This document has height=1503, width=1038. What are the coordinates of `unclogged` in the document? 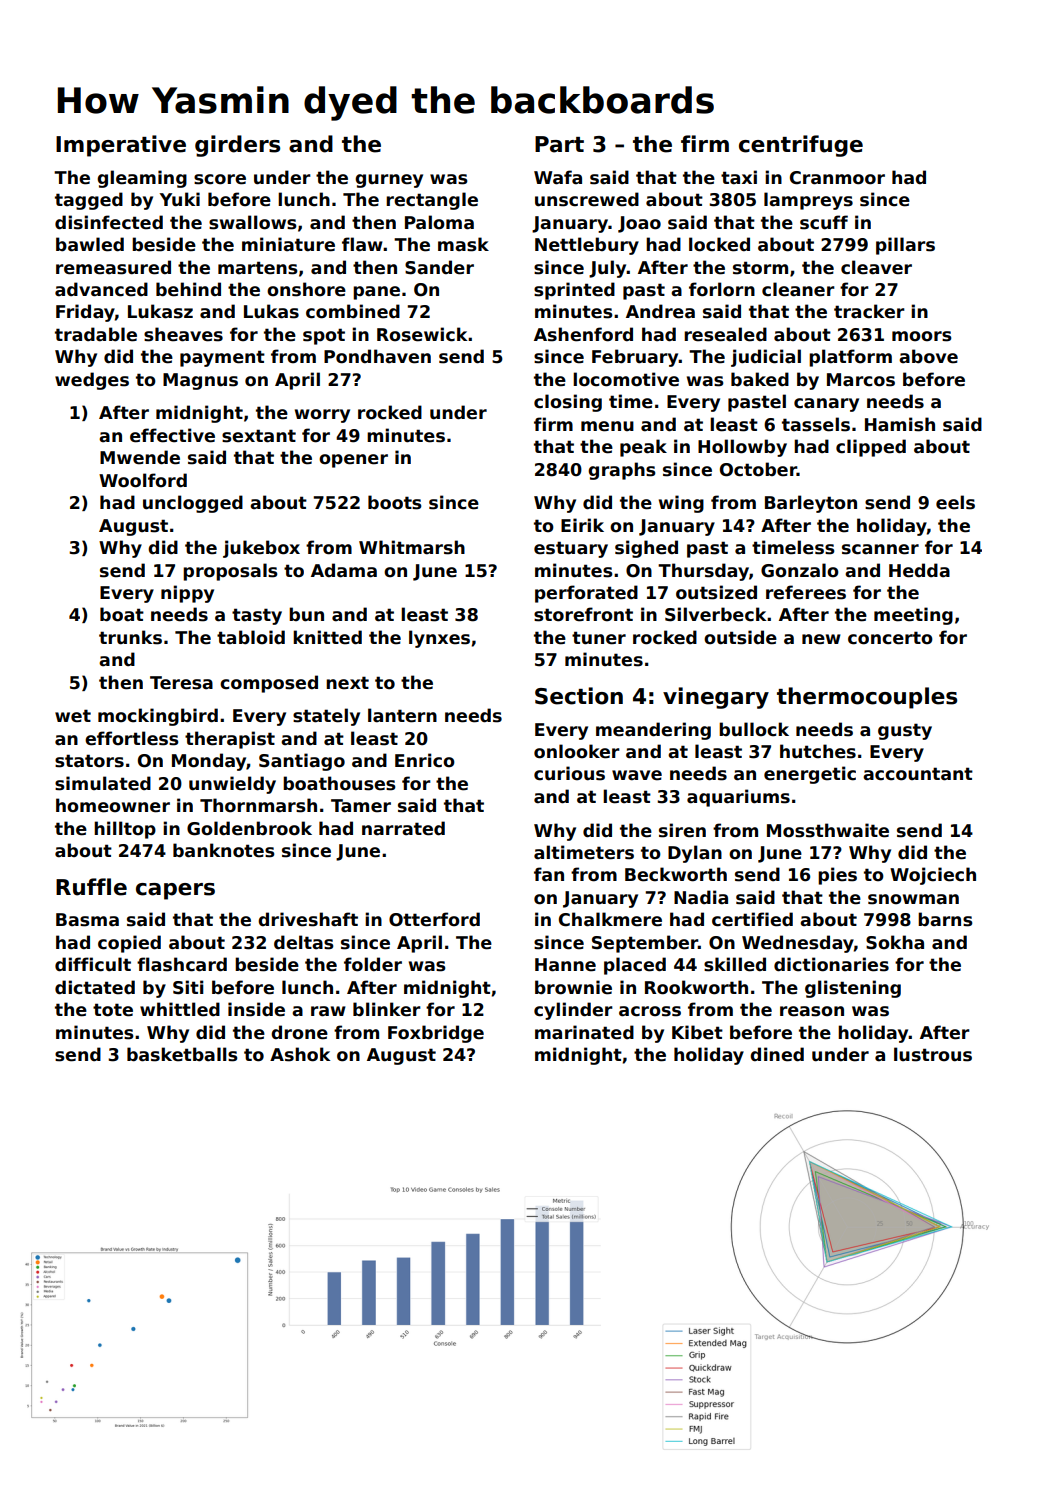 It's located at (193, 504).
